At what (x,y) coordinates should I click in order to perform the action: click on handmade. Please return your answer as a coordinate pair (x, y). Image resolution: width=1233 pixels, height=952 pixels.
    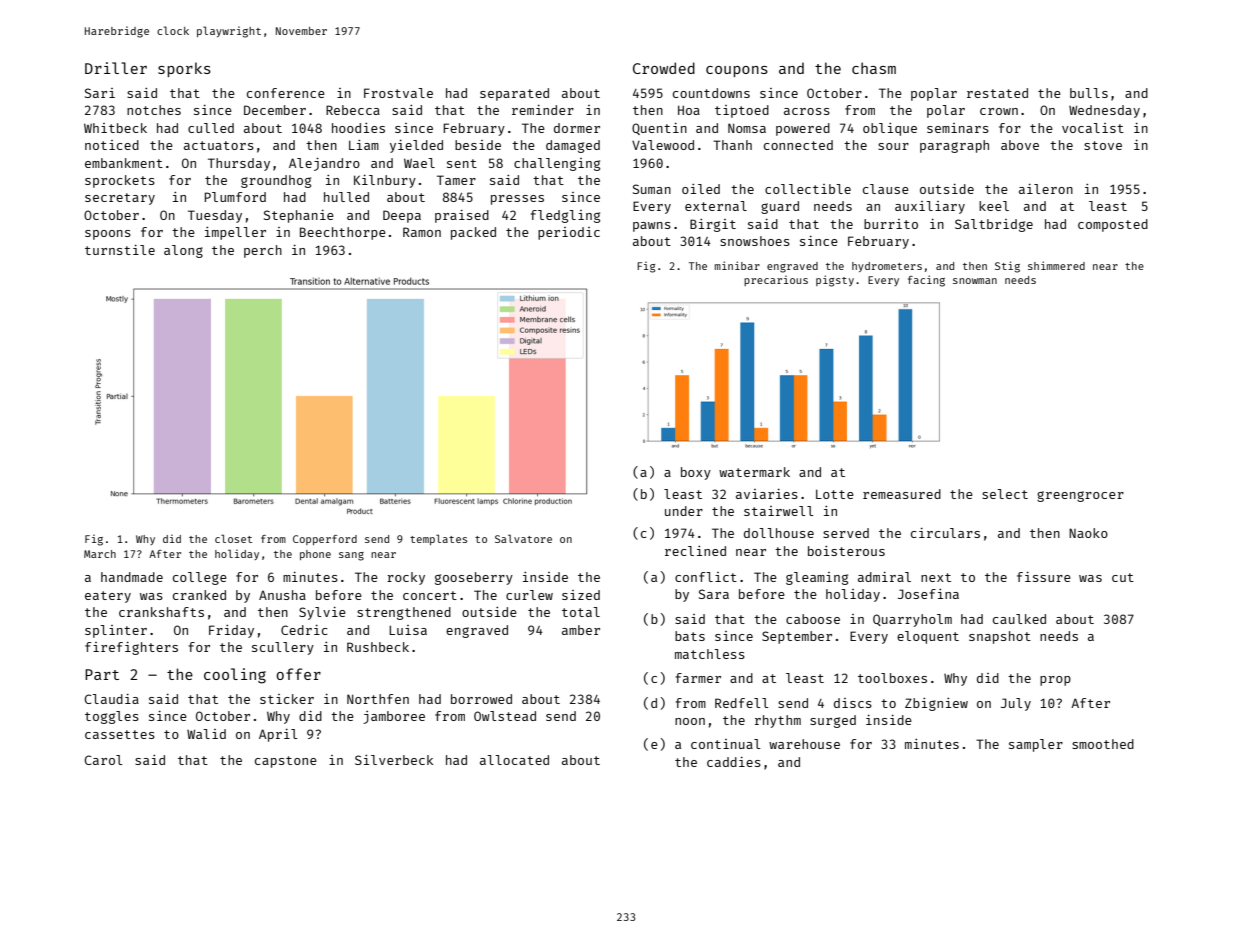
    Looking at the image, I should click on (132, 577).
